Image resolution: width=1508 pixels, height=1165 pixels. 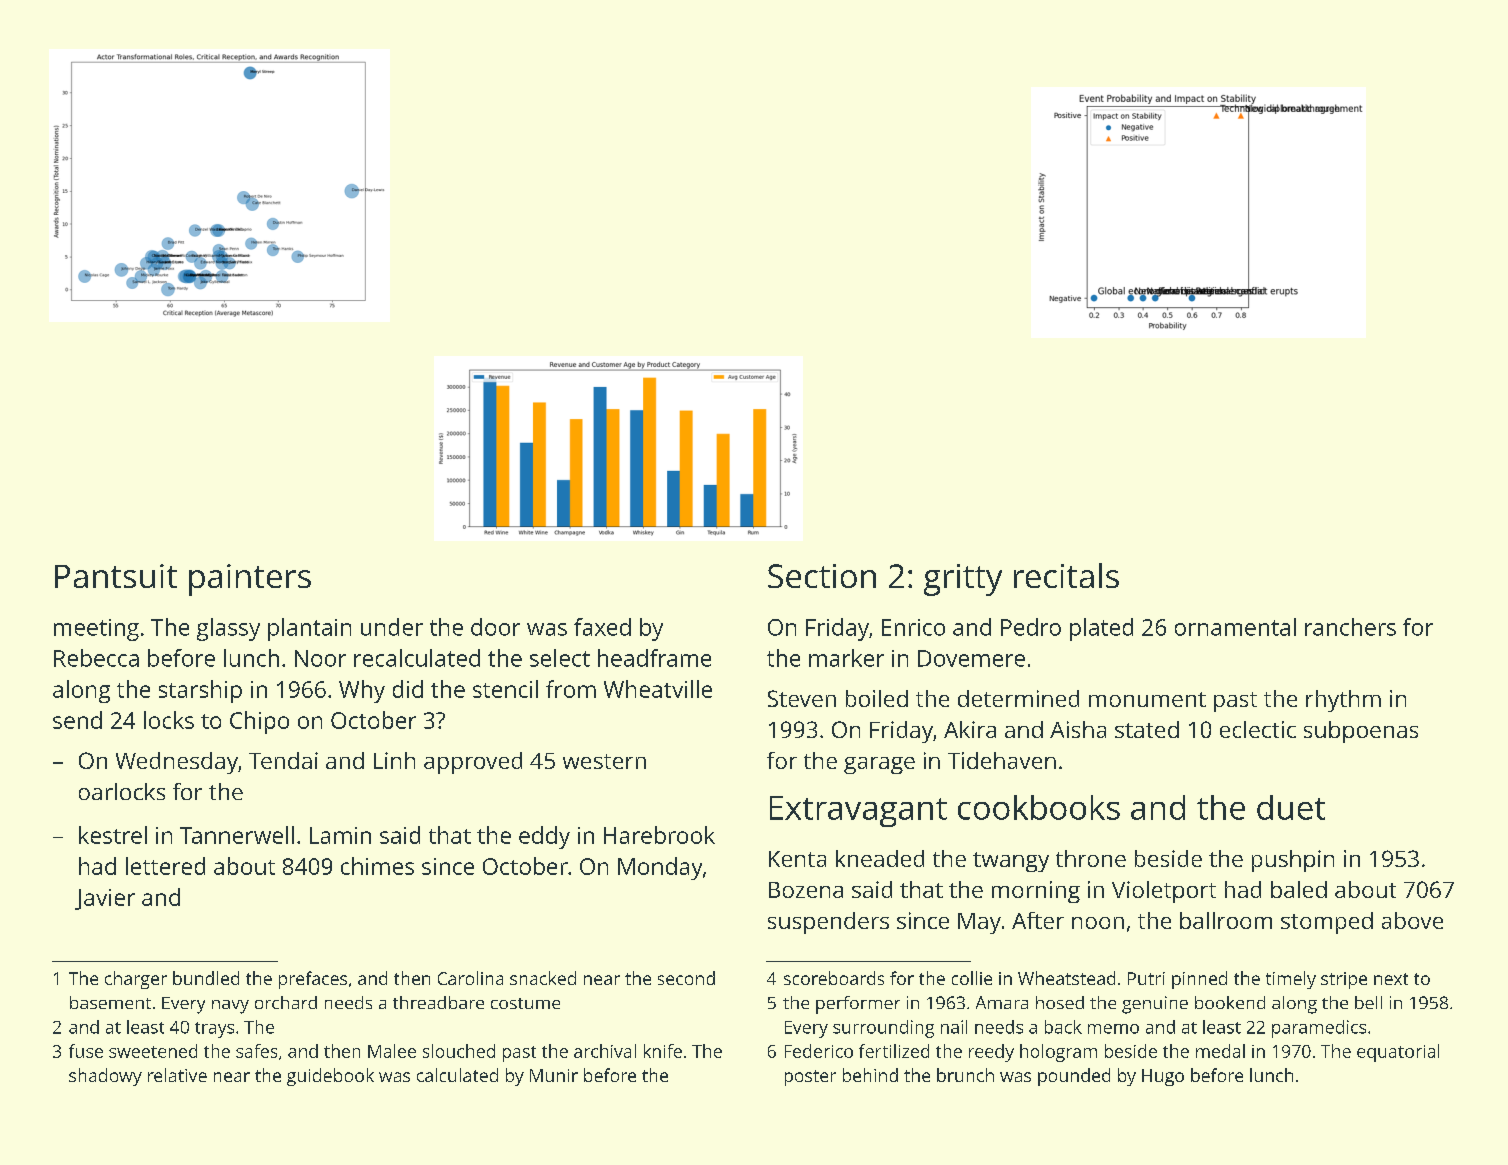 I want to click on lettered, so click(x=165, y=866).
